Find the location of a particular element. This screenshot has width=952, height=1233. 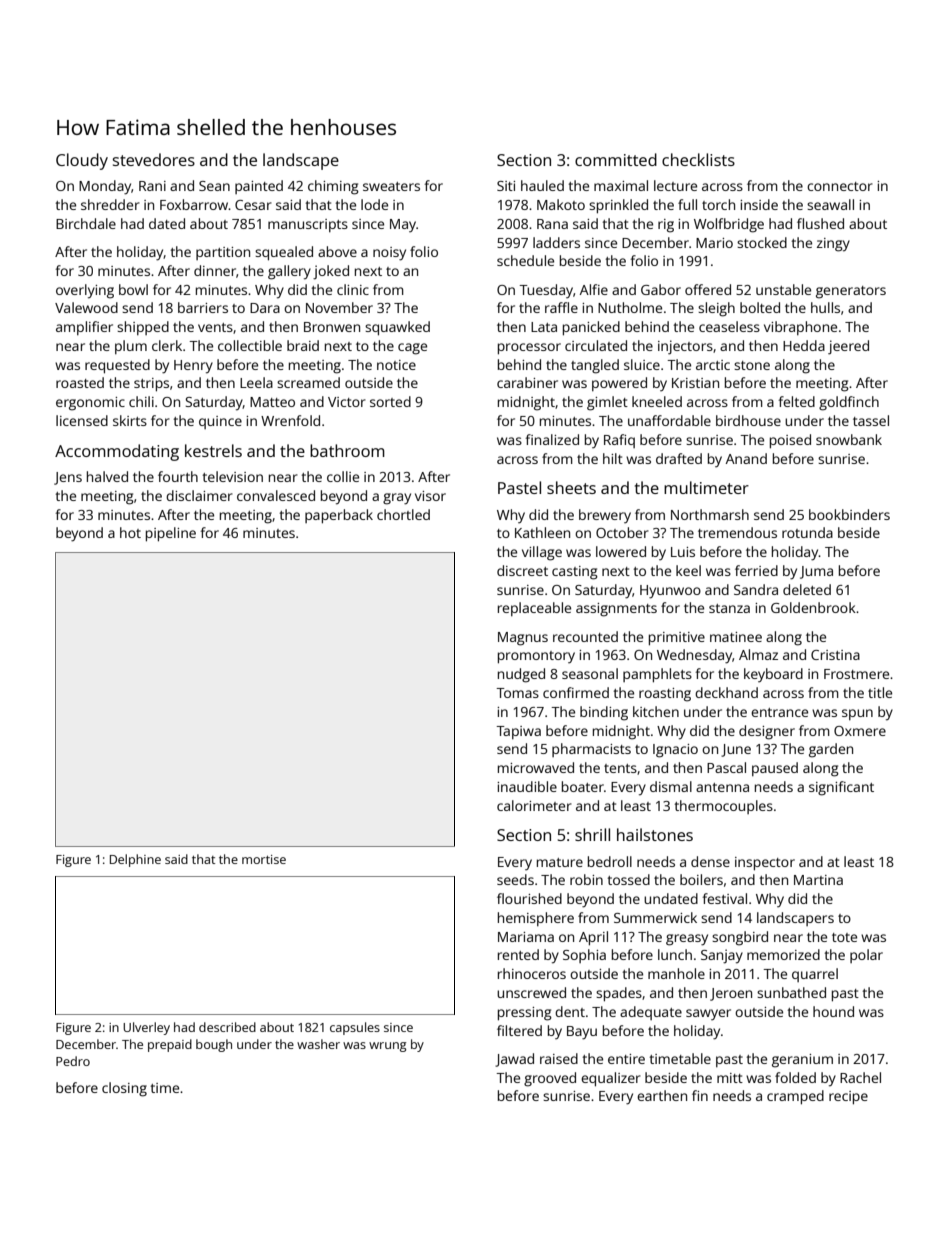

closing is located at coordinates (124, 1089).
